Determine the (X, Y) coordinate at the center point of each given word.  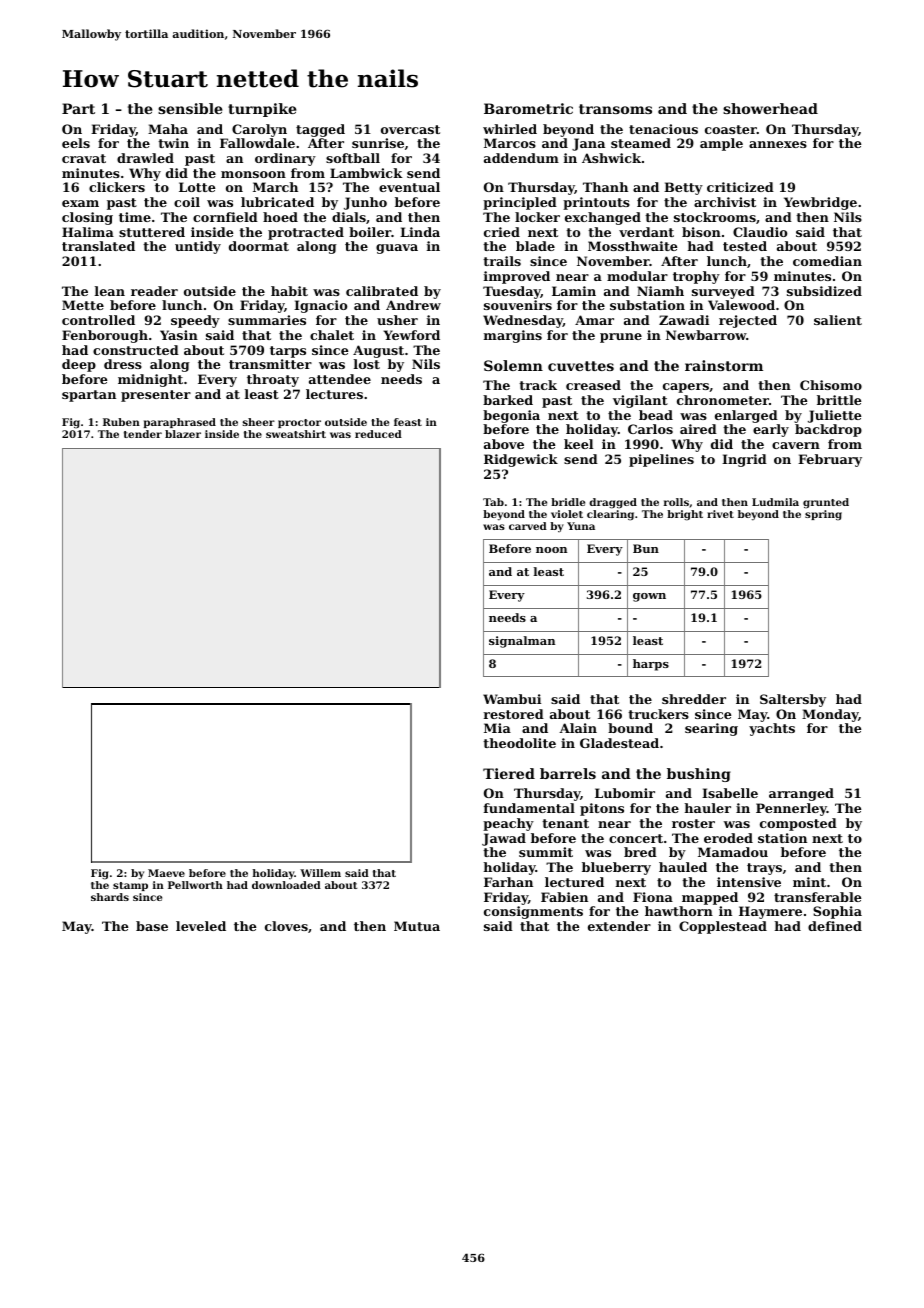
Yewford (411, 335)
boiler (370, 232)
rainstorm (724, 365)
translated (98, 246)
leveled (201, 926)
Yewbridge (820, 203)
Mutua (417, 926)
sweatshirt (296, 434)
